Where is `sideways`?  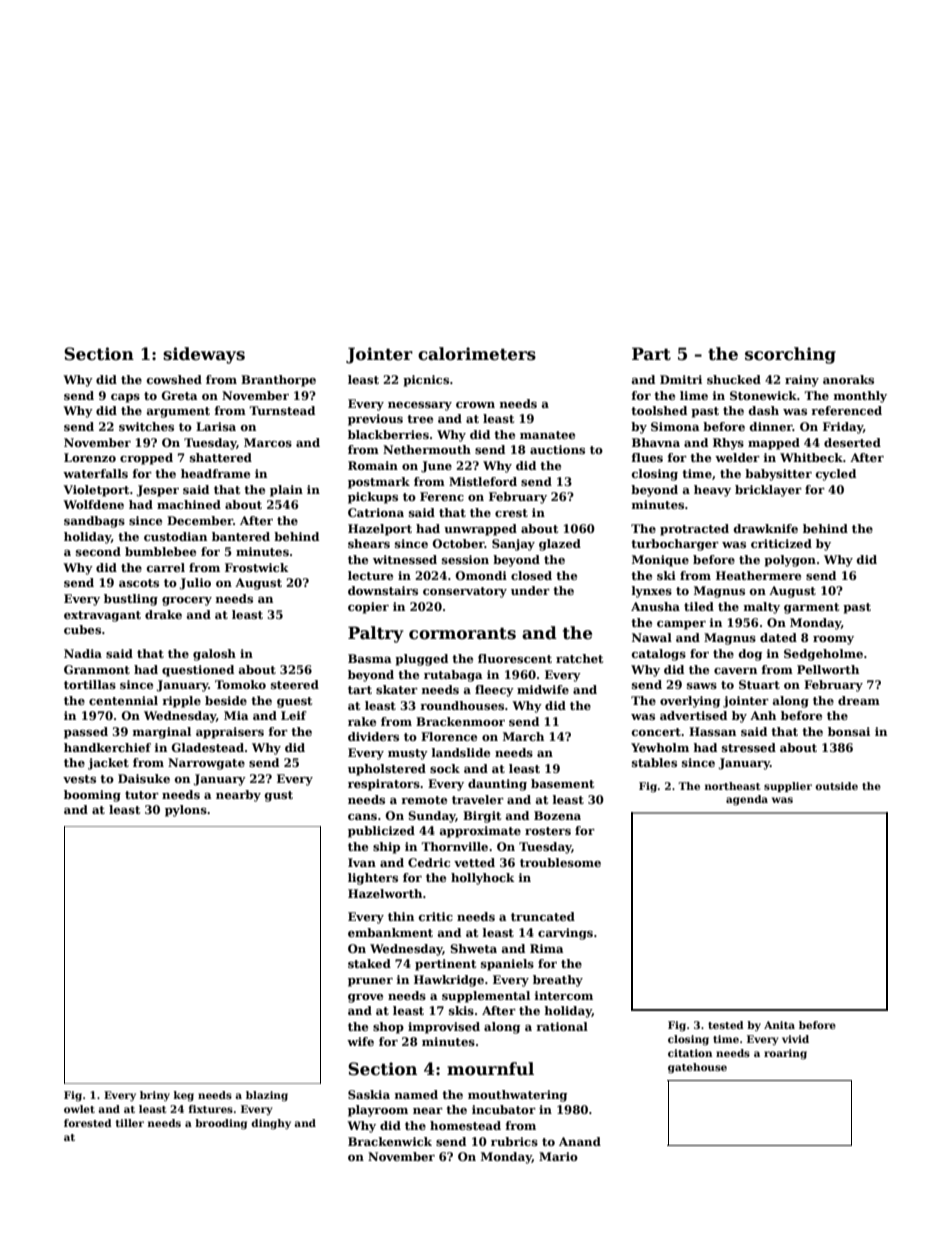
sideways is located at coordinates (204, 355).
